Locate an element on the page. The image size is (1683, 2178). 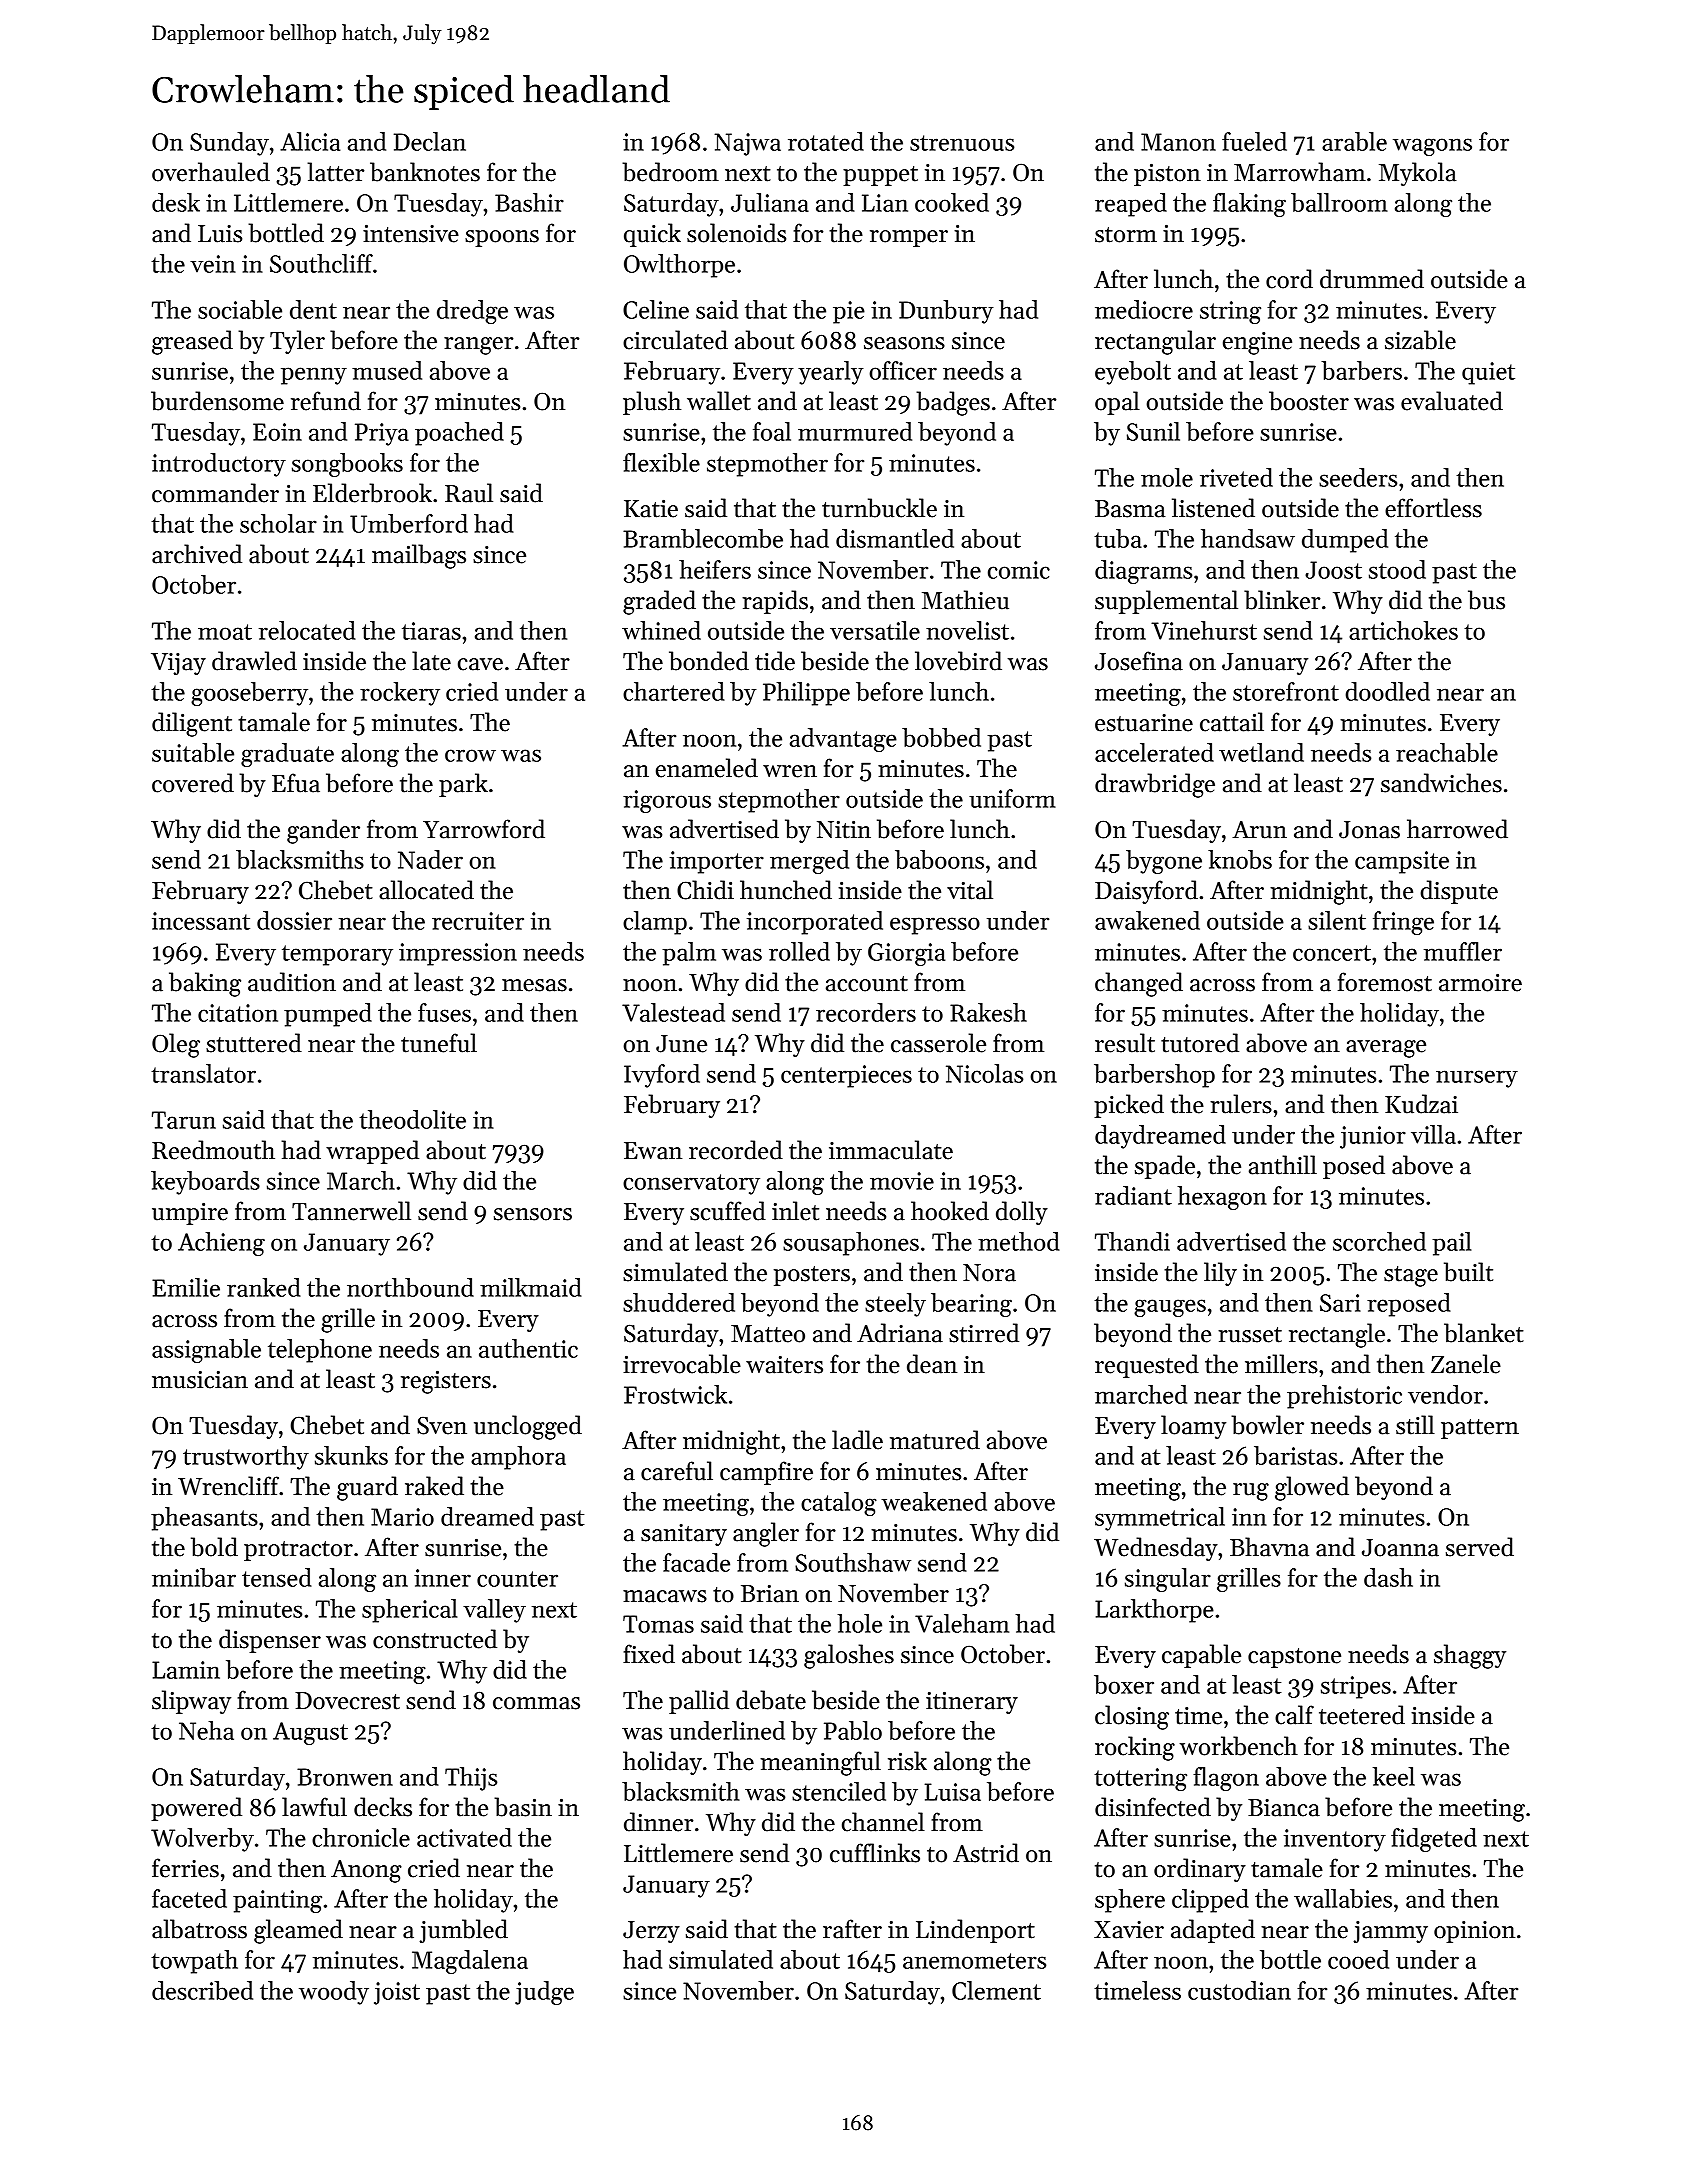
badges is located at coordinates (953, 403).
